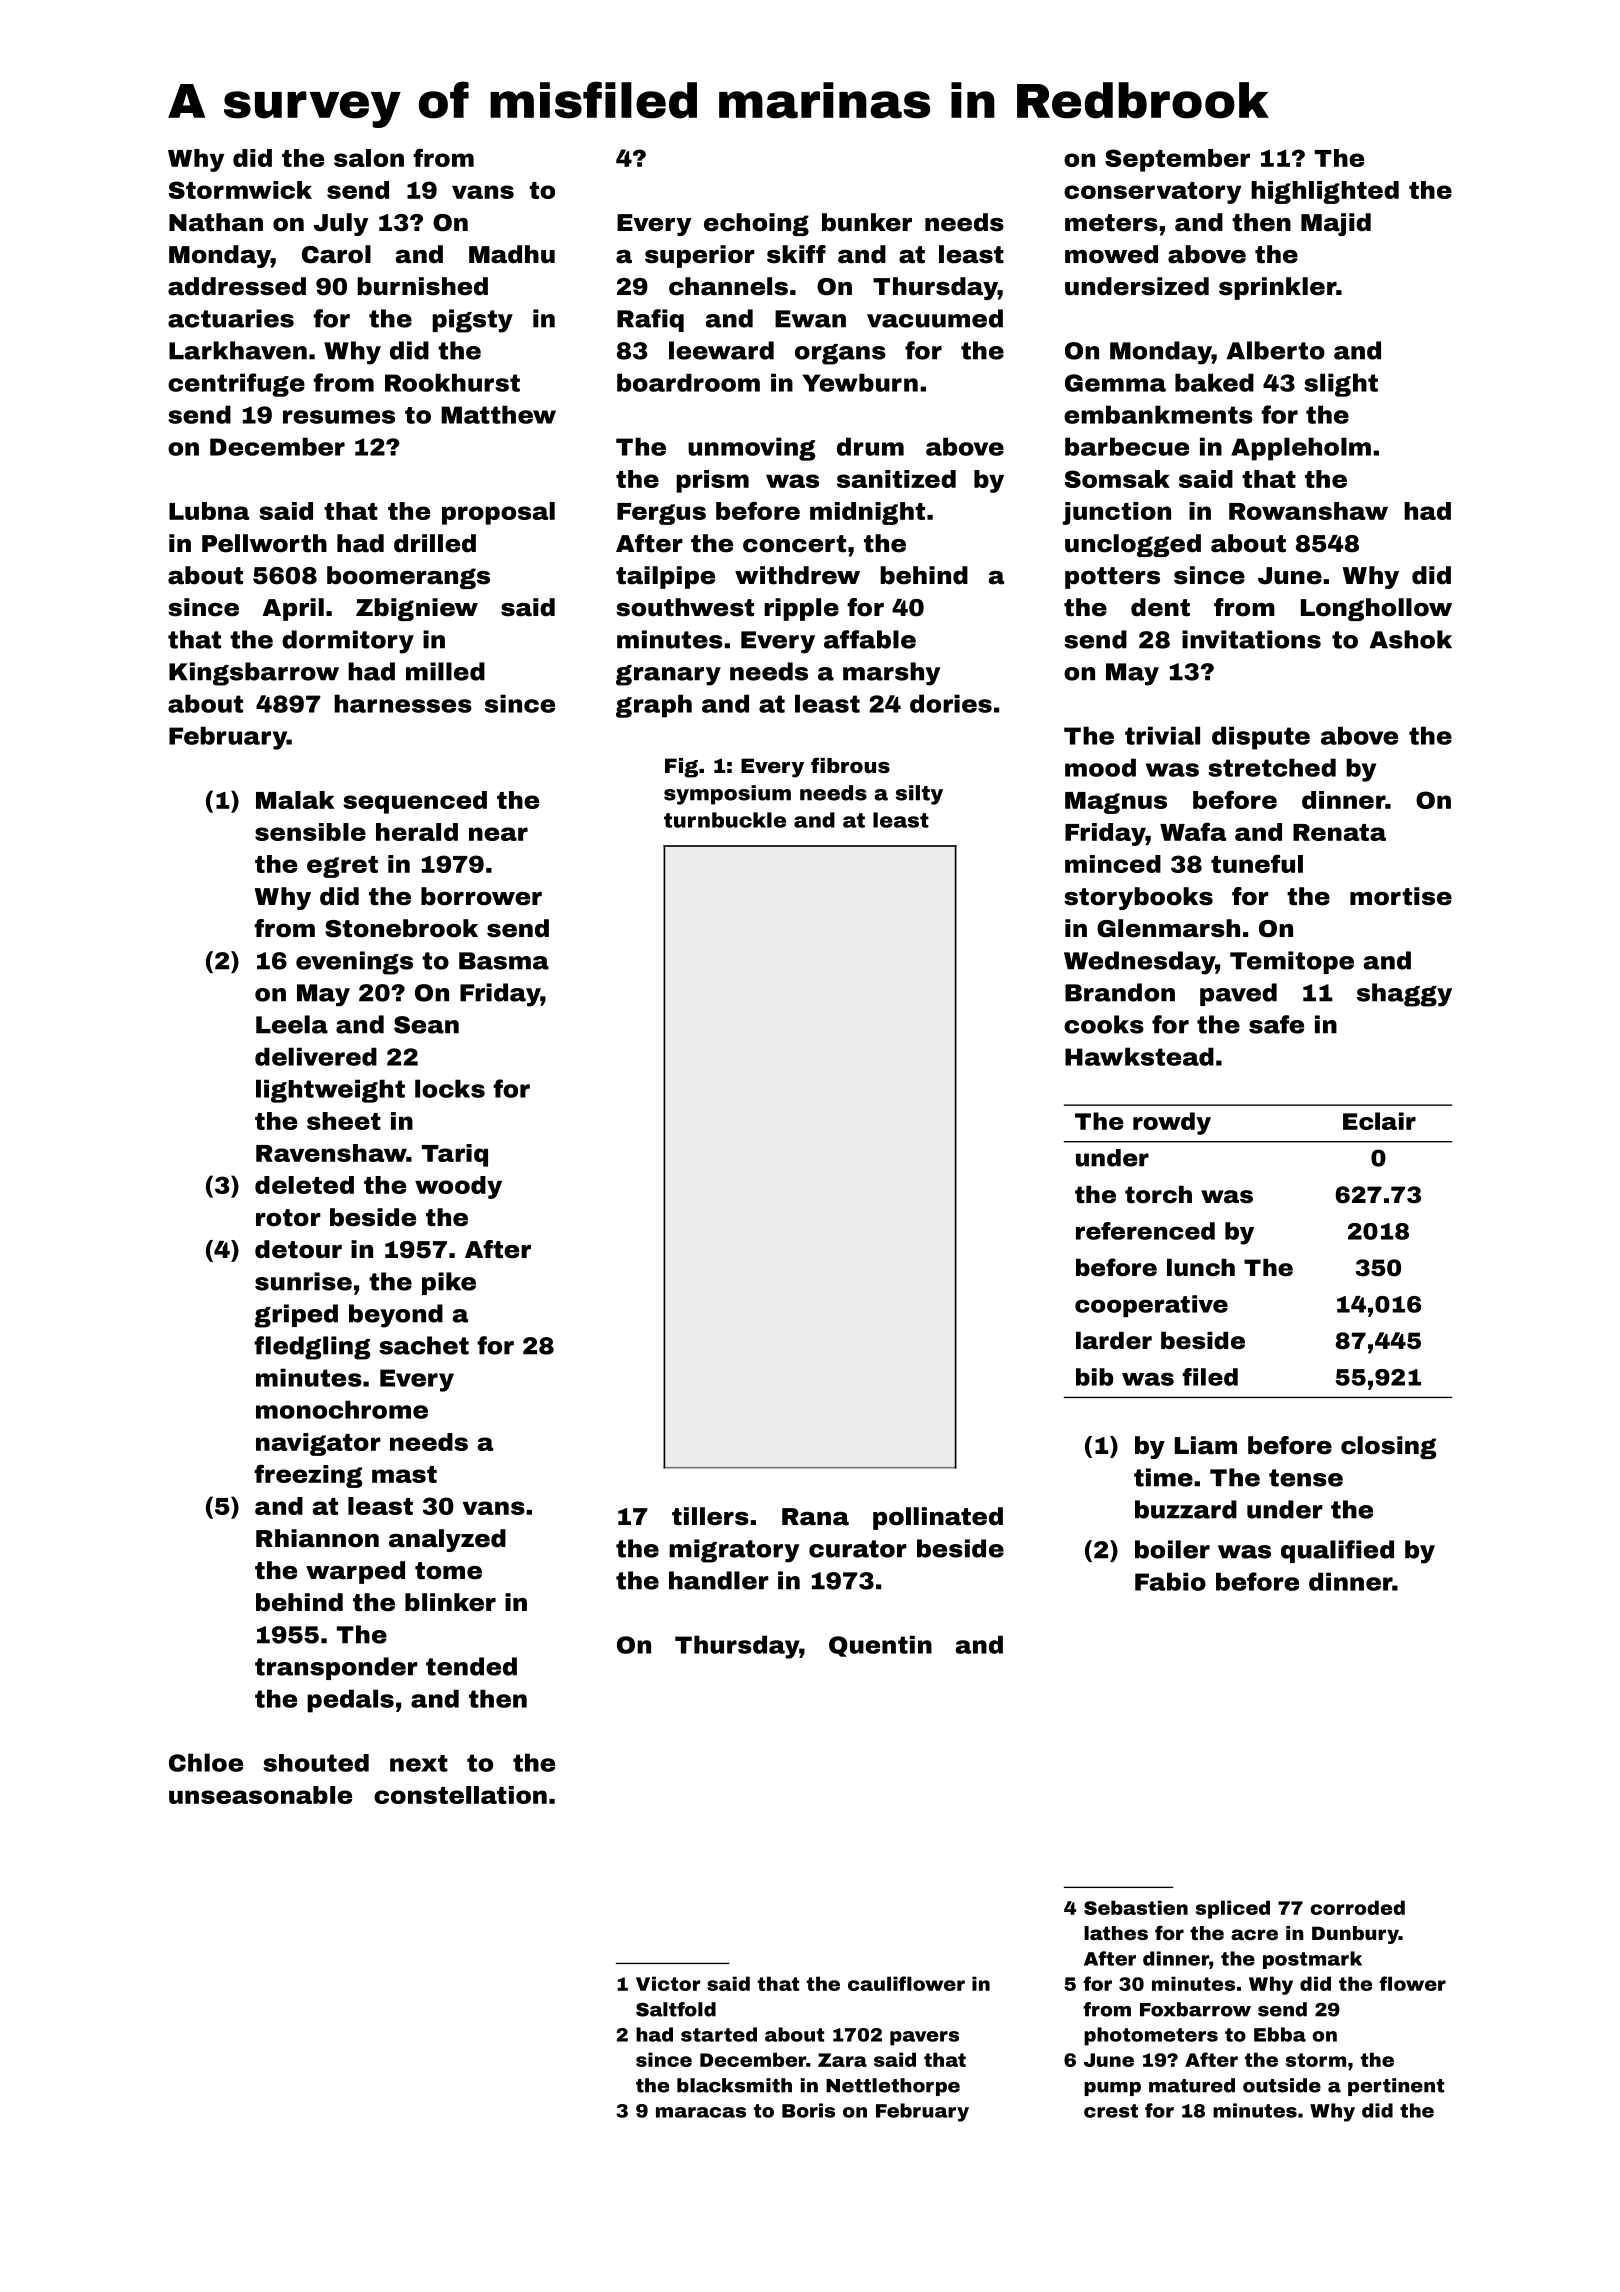  I want to click on September, so click(1177, 160).
